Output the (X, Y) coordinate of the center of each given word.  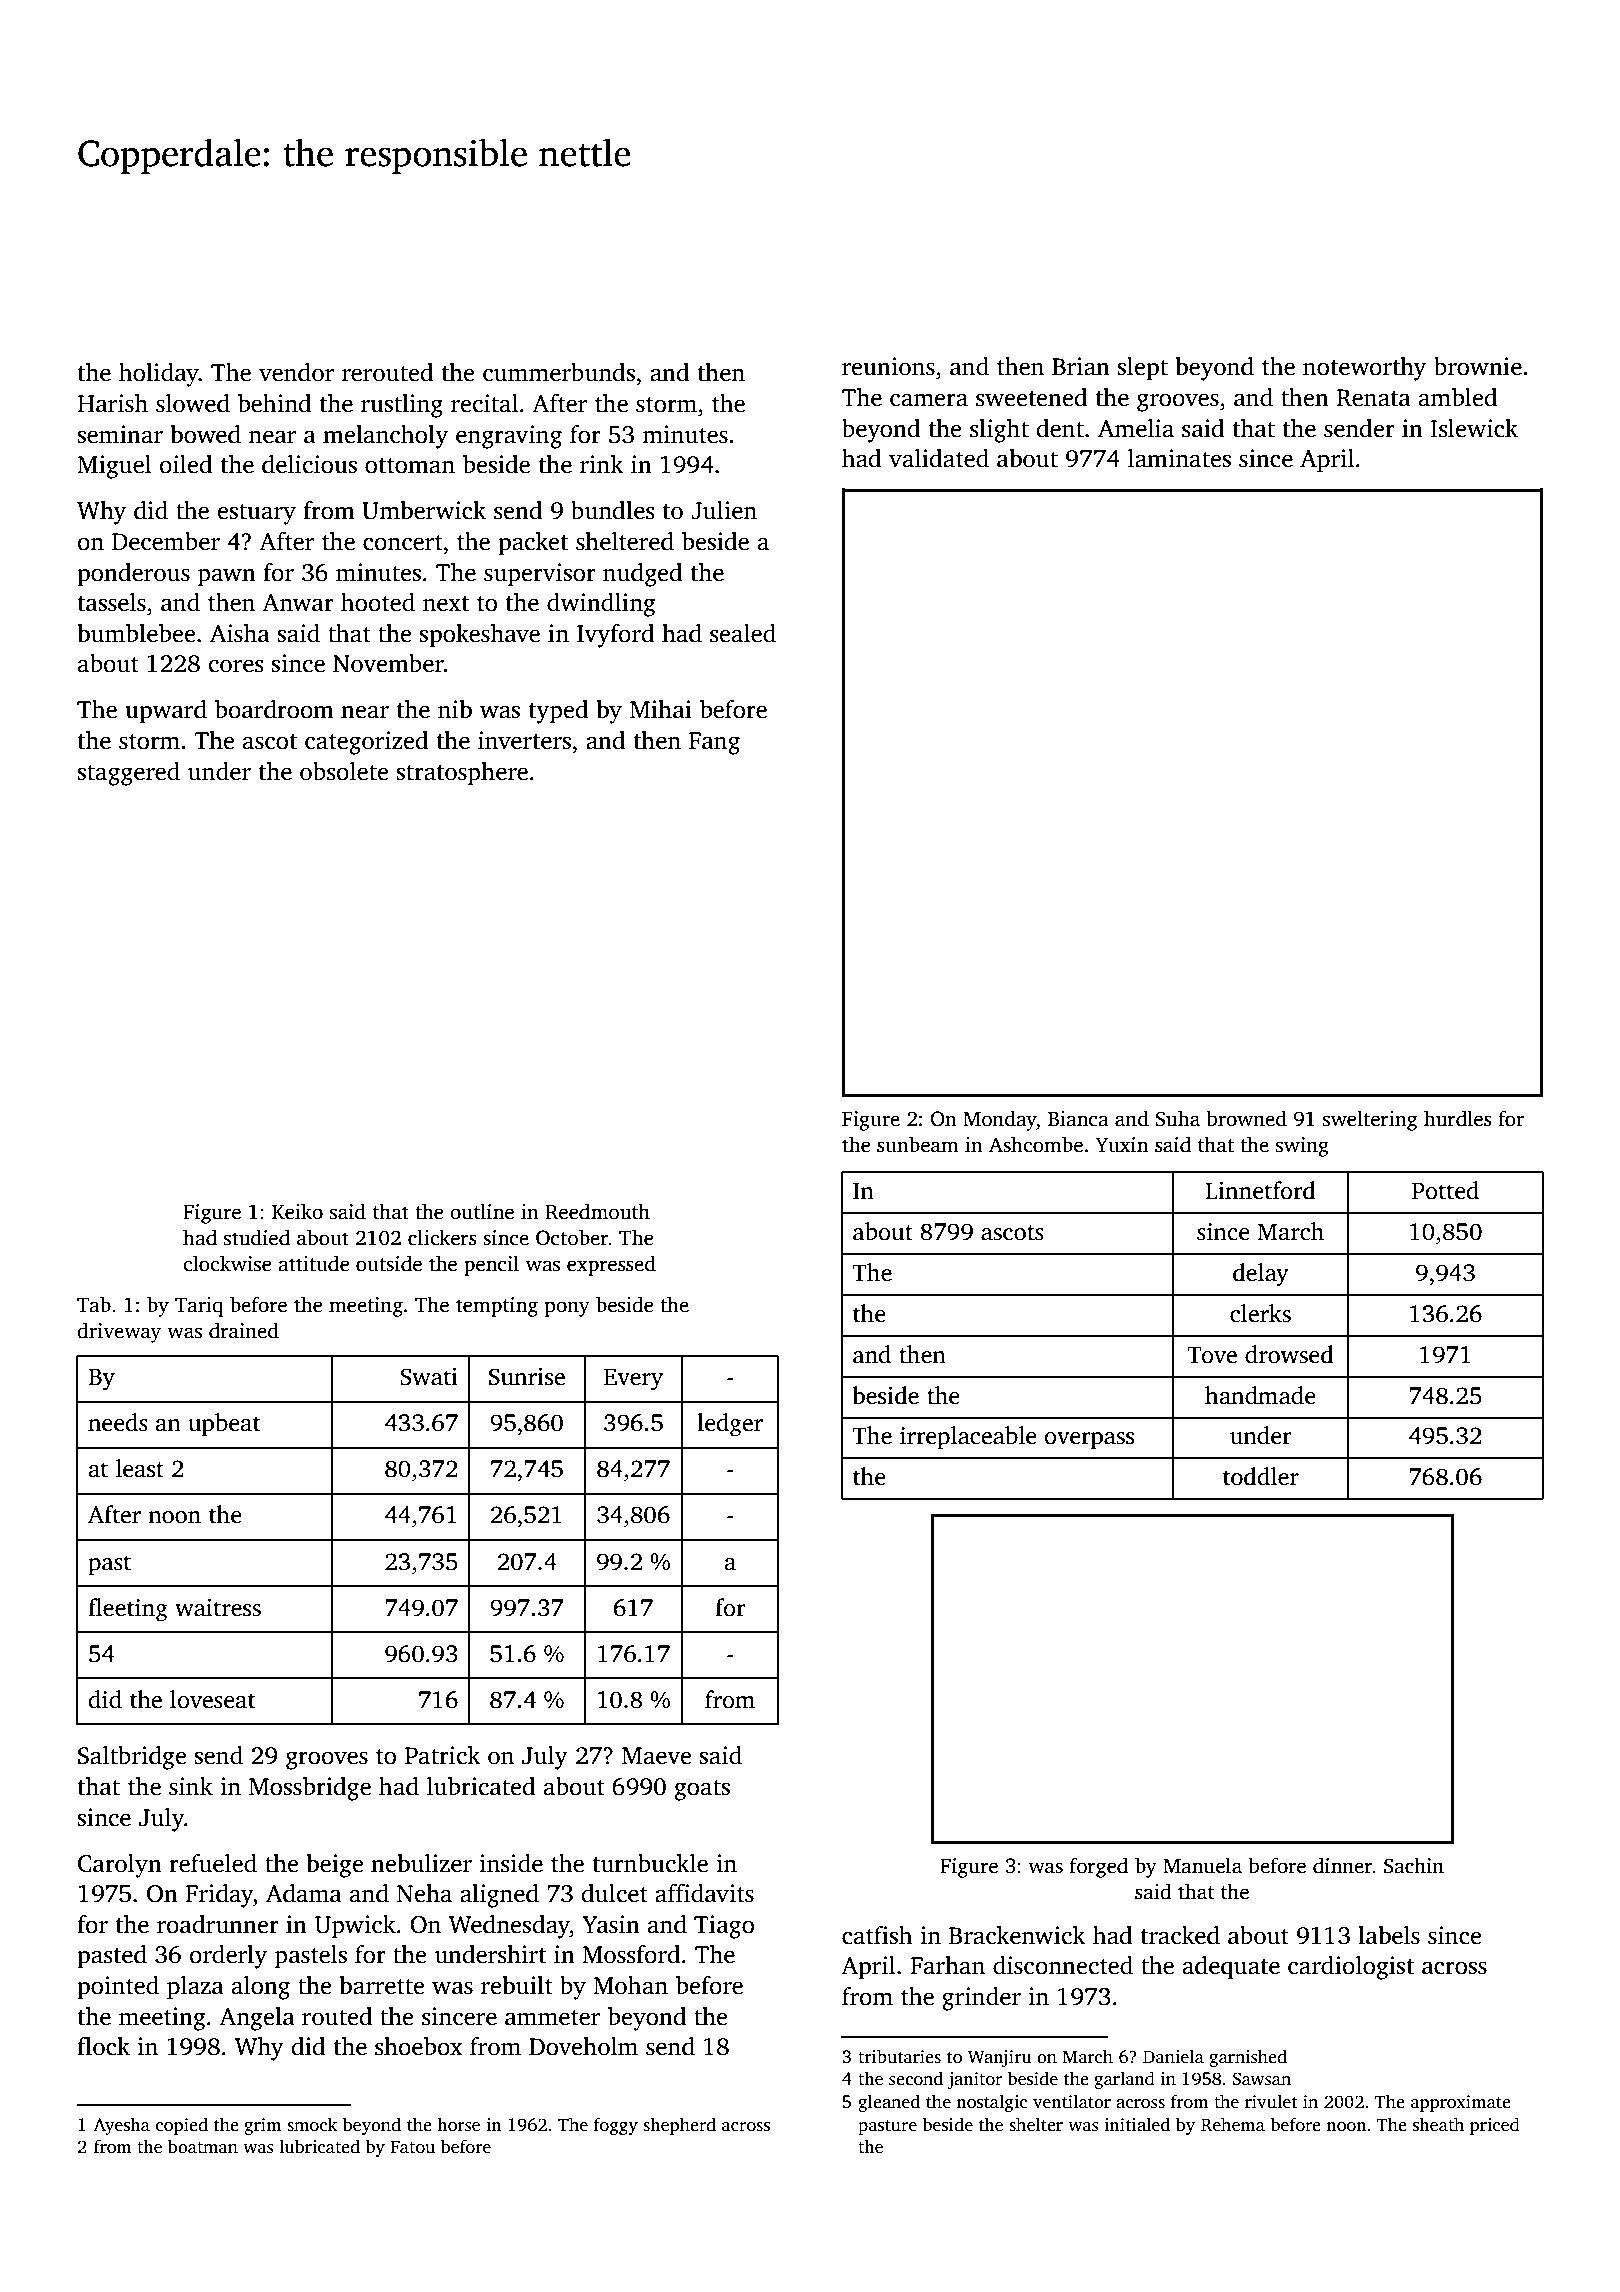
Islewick (1474, 428)
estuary (257, 514)
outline (482, 1211)
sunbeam (918, 1144)
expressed (611, 1265)
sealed (743, 633)
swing (1302, 1147)
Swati (429, 1377)
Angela (257, 2019)
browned (1246, 1118)
